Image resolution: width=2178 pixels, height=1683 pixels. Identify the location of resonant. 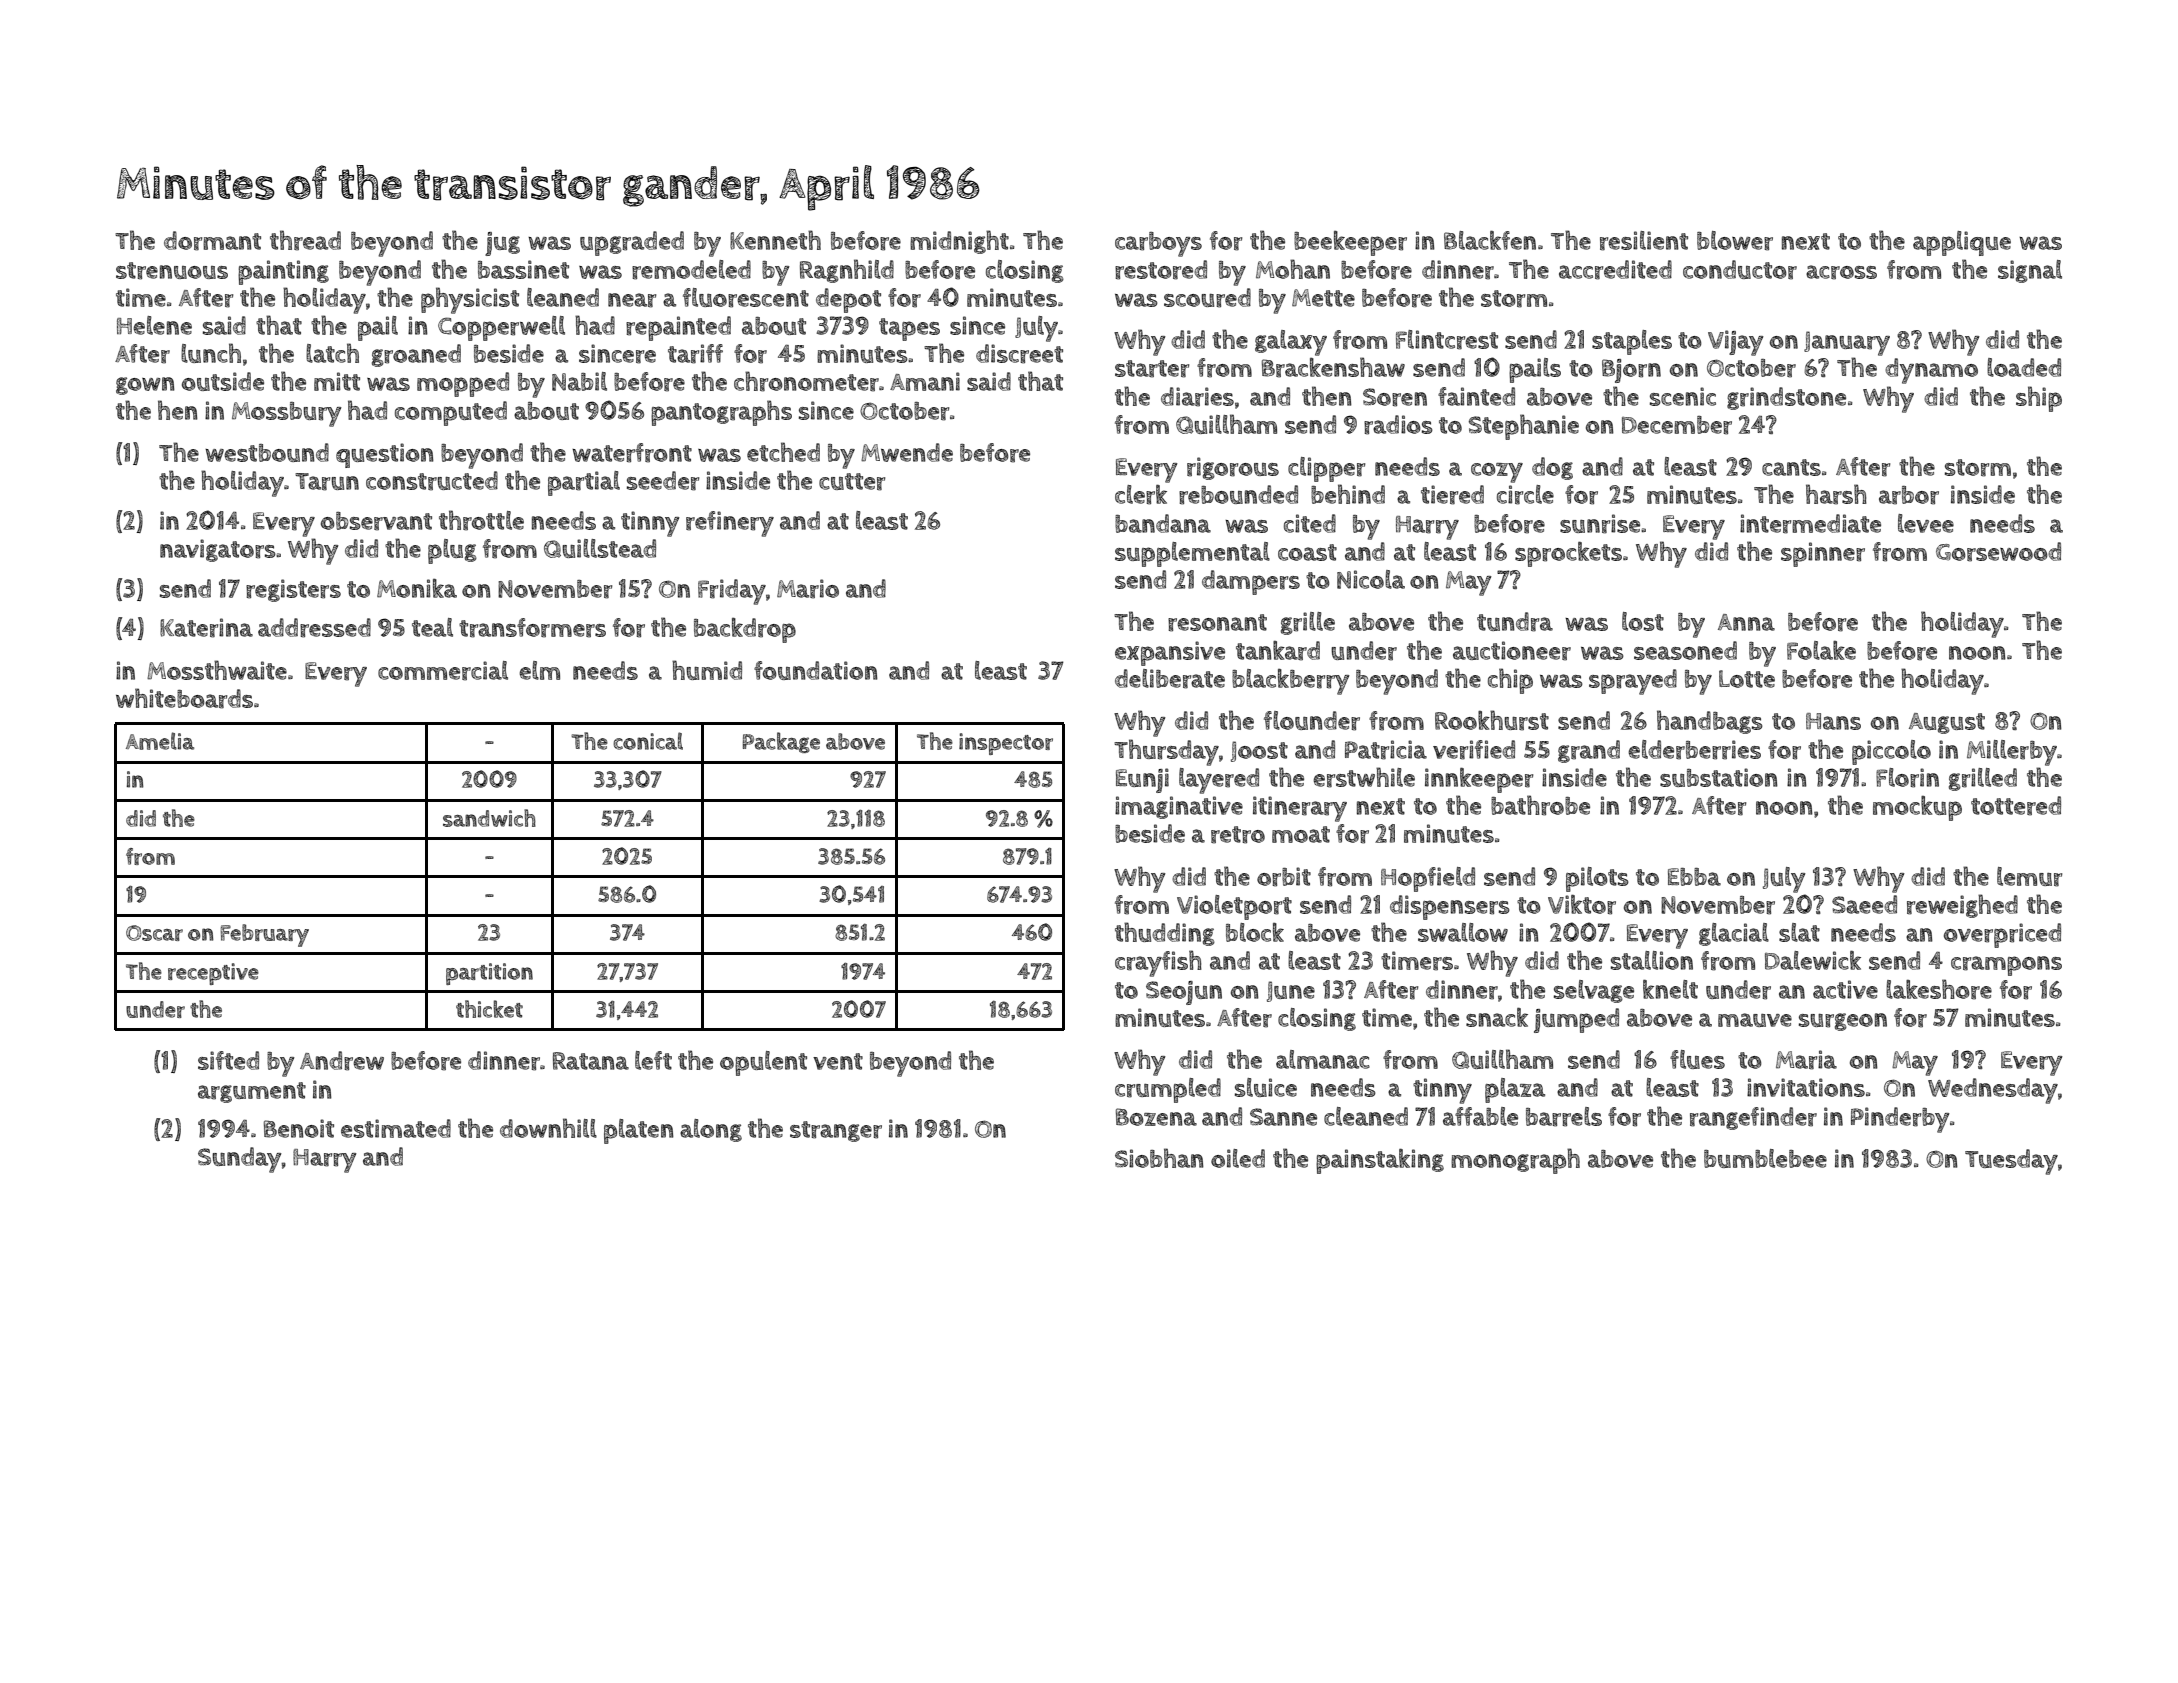
(1217, 623).
